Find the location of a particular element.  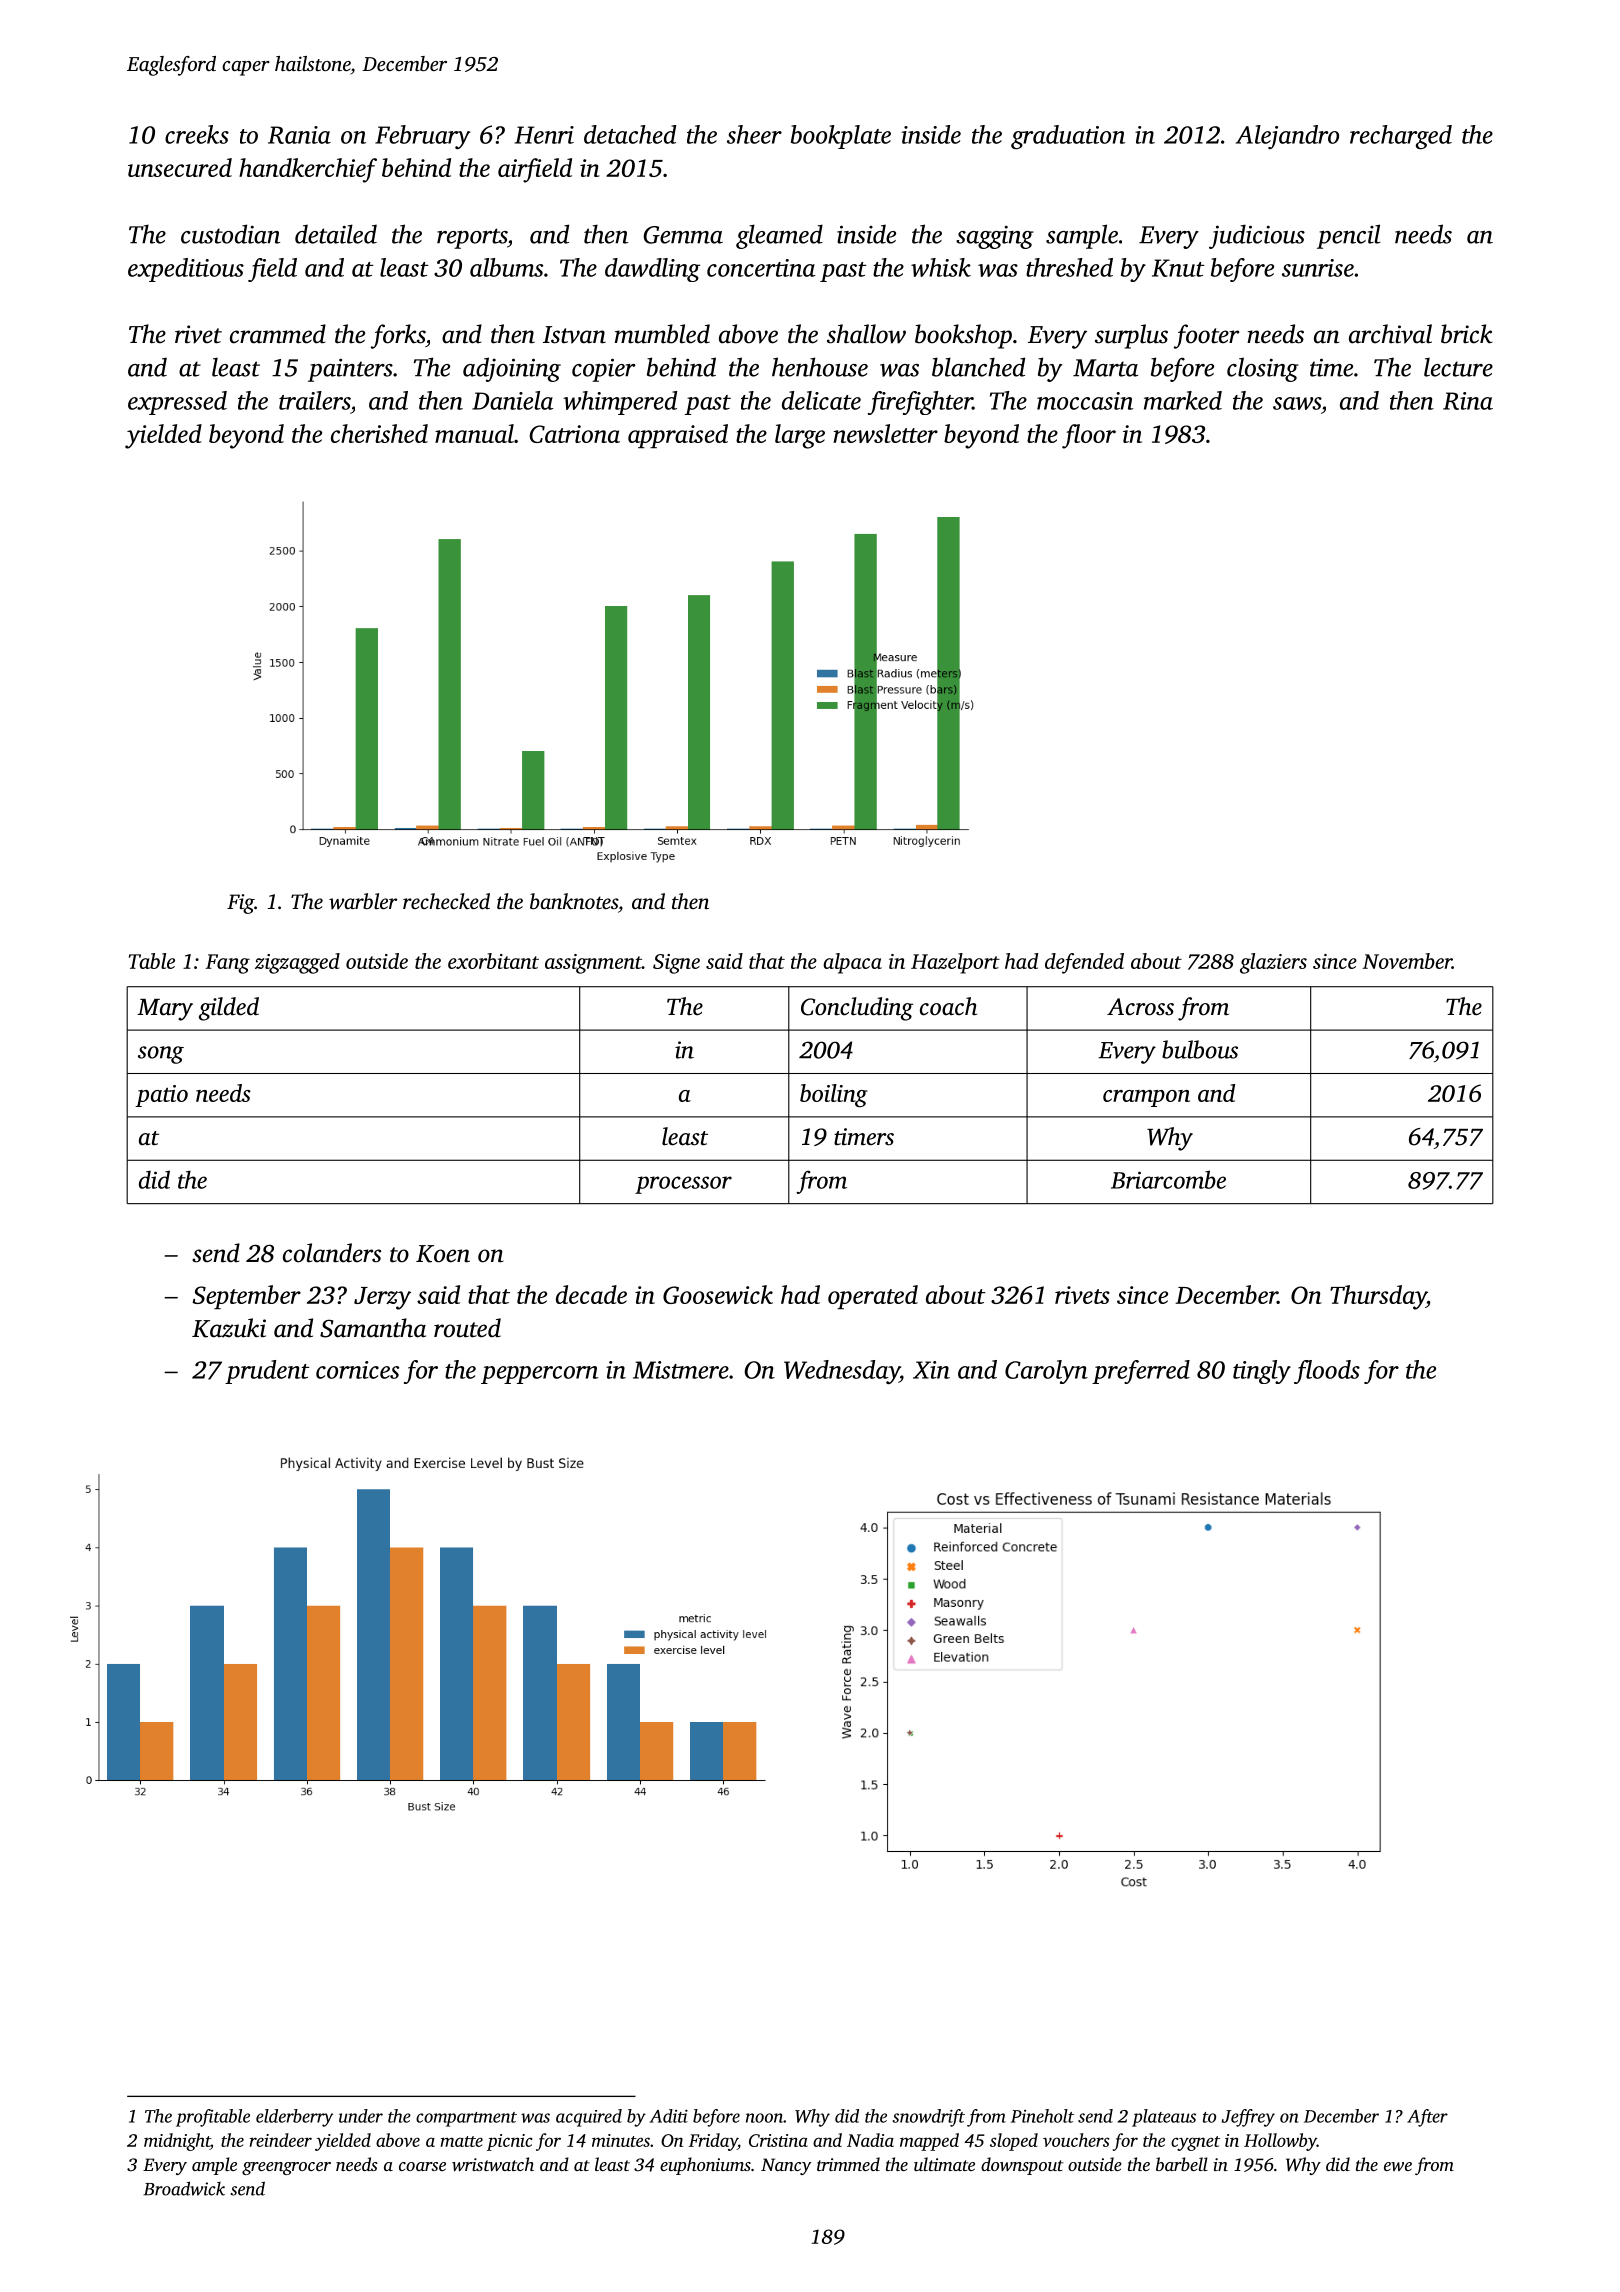

Broadwick is located at coordinates (184, 2188).
